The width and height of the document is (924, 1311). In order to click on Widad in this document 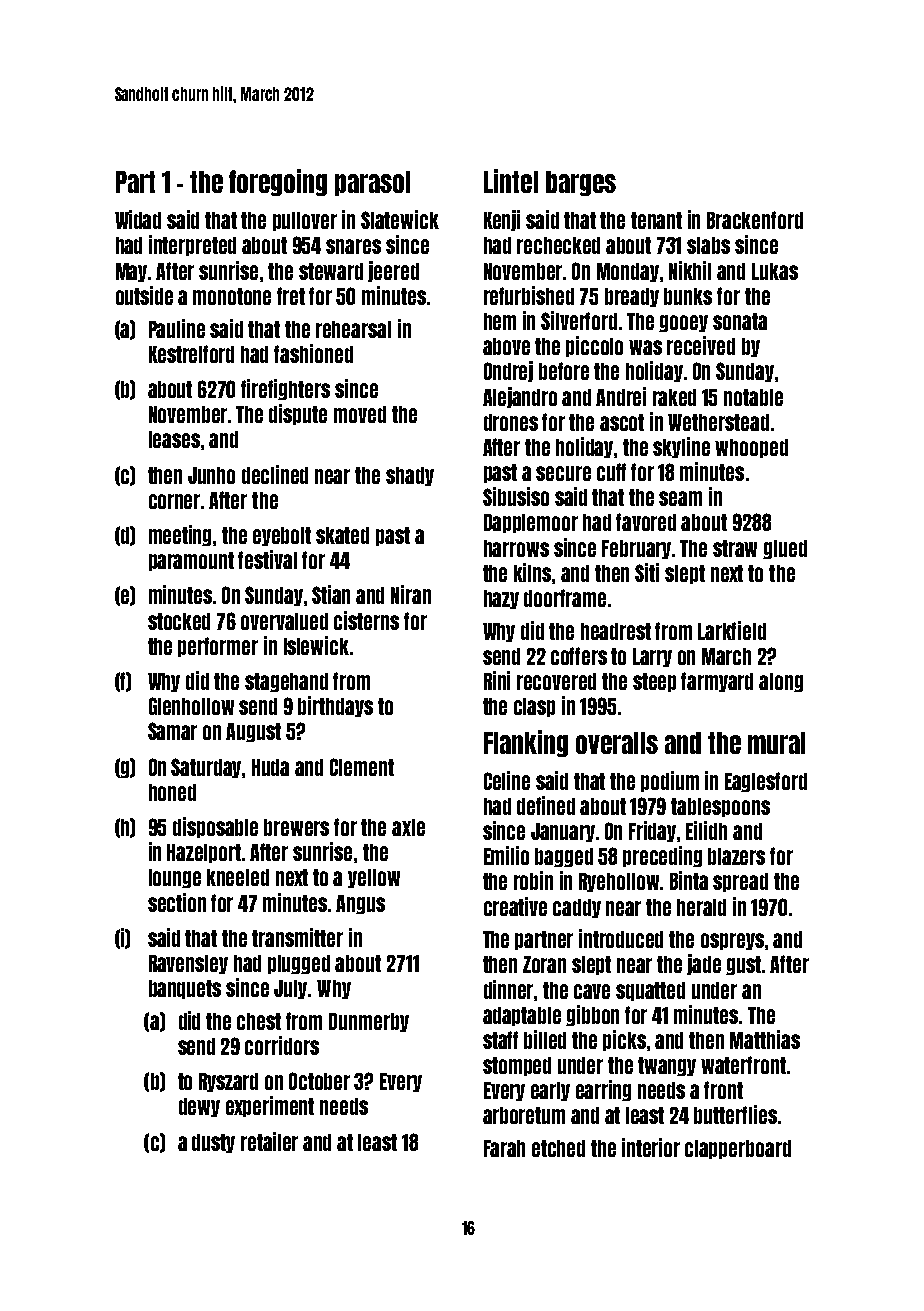, I will do `click(138, 219)`.
